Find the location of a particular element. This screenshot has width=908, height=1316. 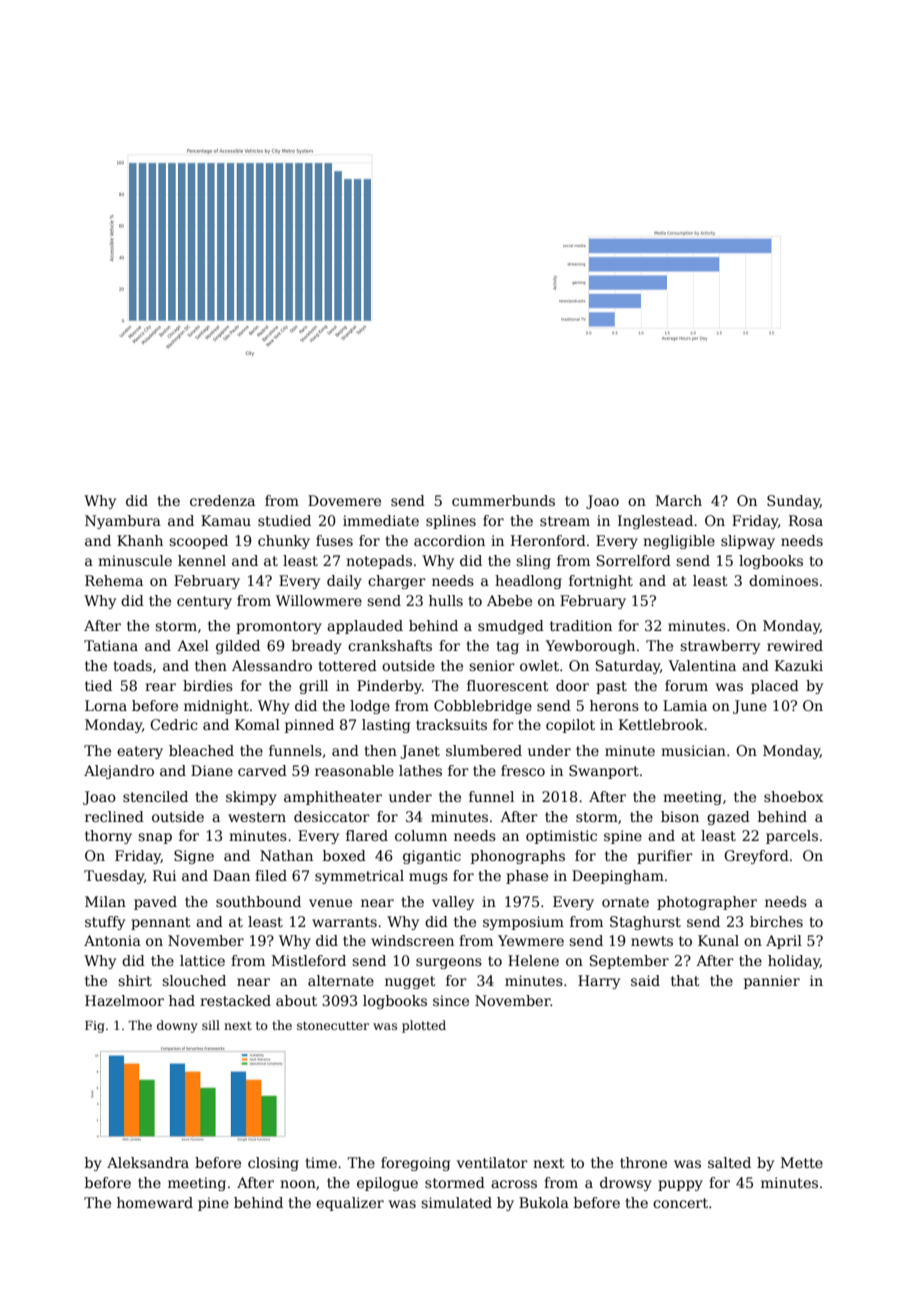

birches is located at coordinates (776, 921).
